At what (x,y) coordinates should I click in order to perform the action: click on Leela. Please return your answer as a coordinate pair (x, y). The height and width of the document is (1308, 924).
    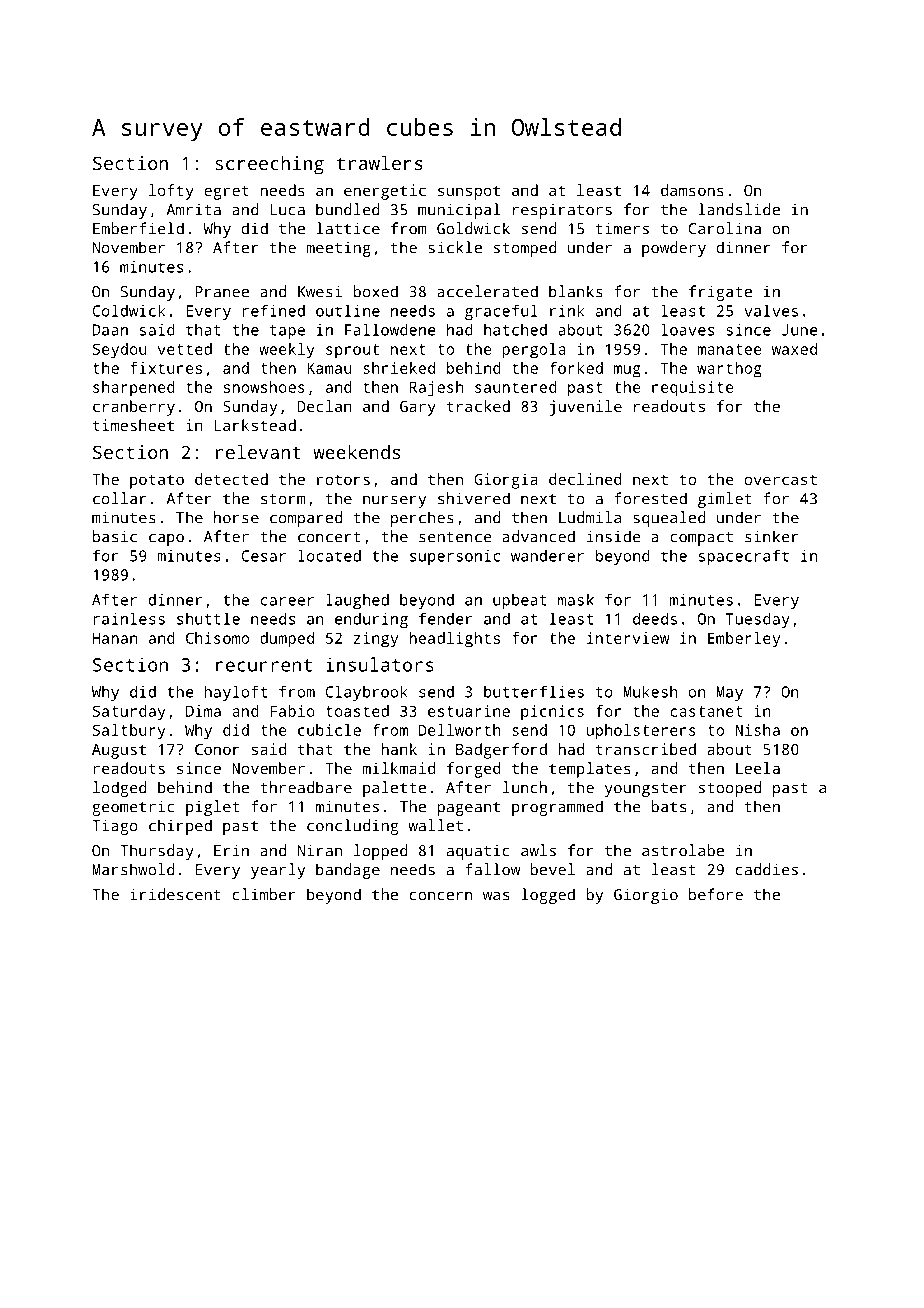
    Looking at the image, I should click on (758, 768).
